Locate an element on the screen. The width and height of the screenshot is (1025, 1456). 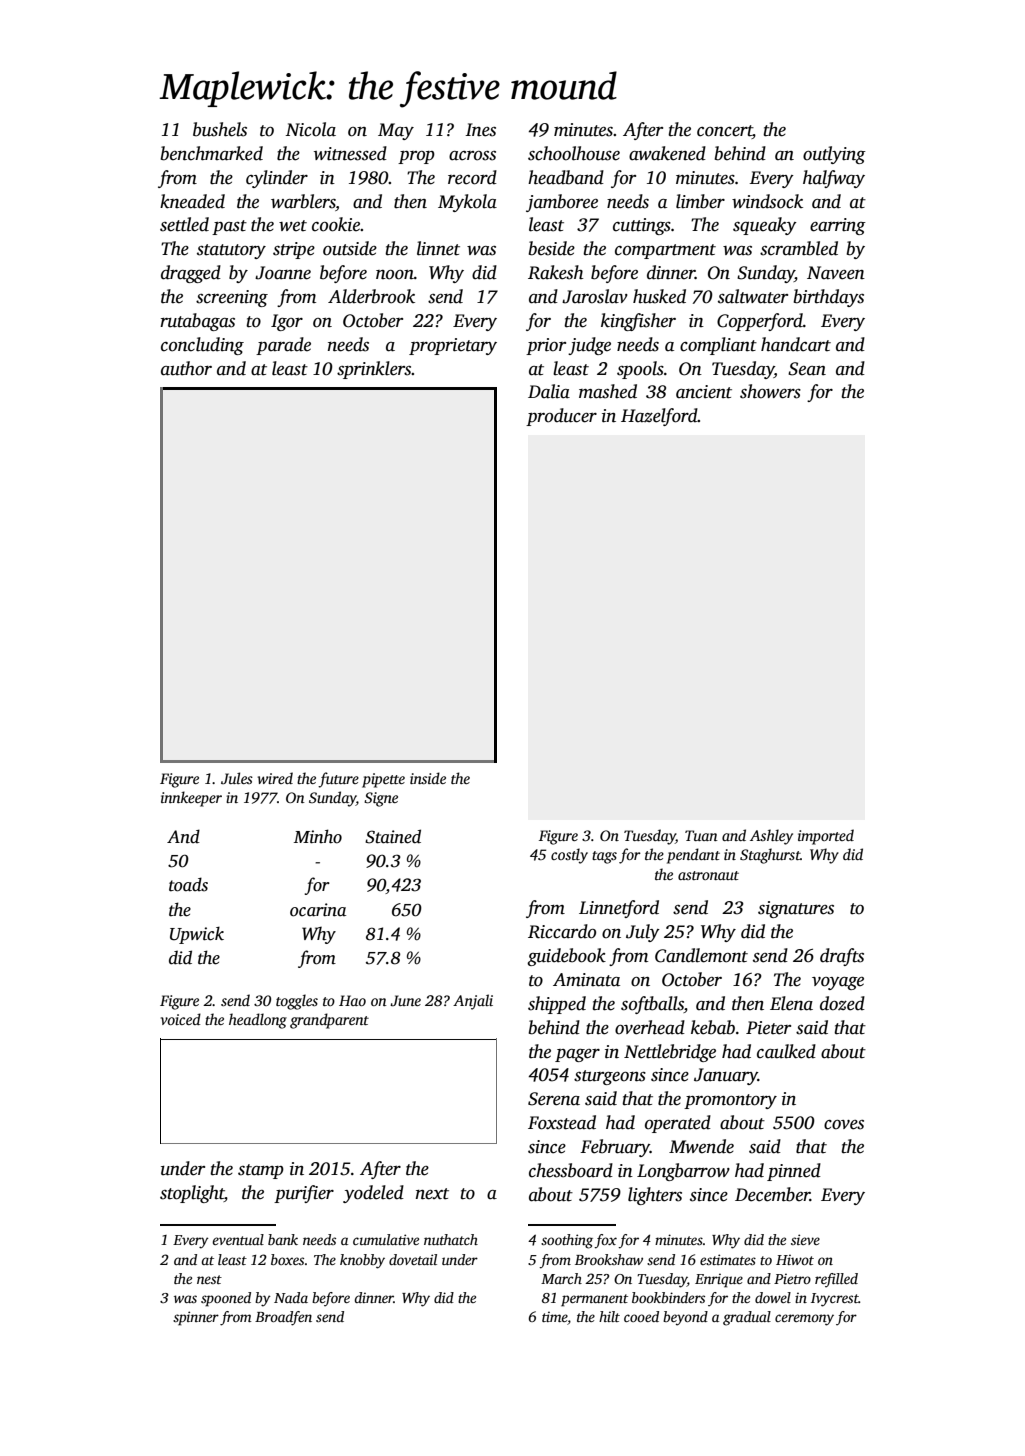
Ines is located at coordinates (480, 130).
